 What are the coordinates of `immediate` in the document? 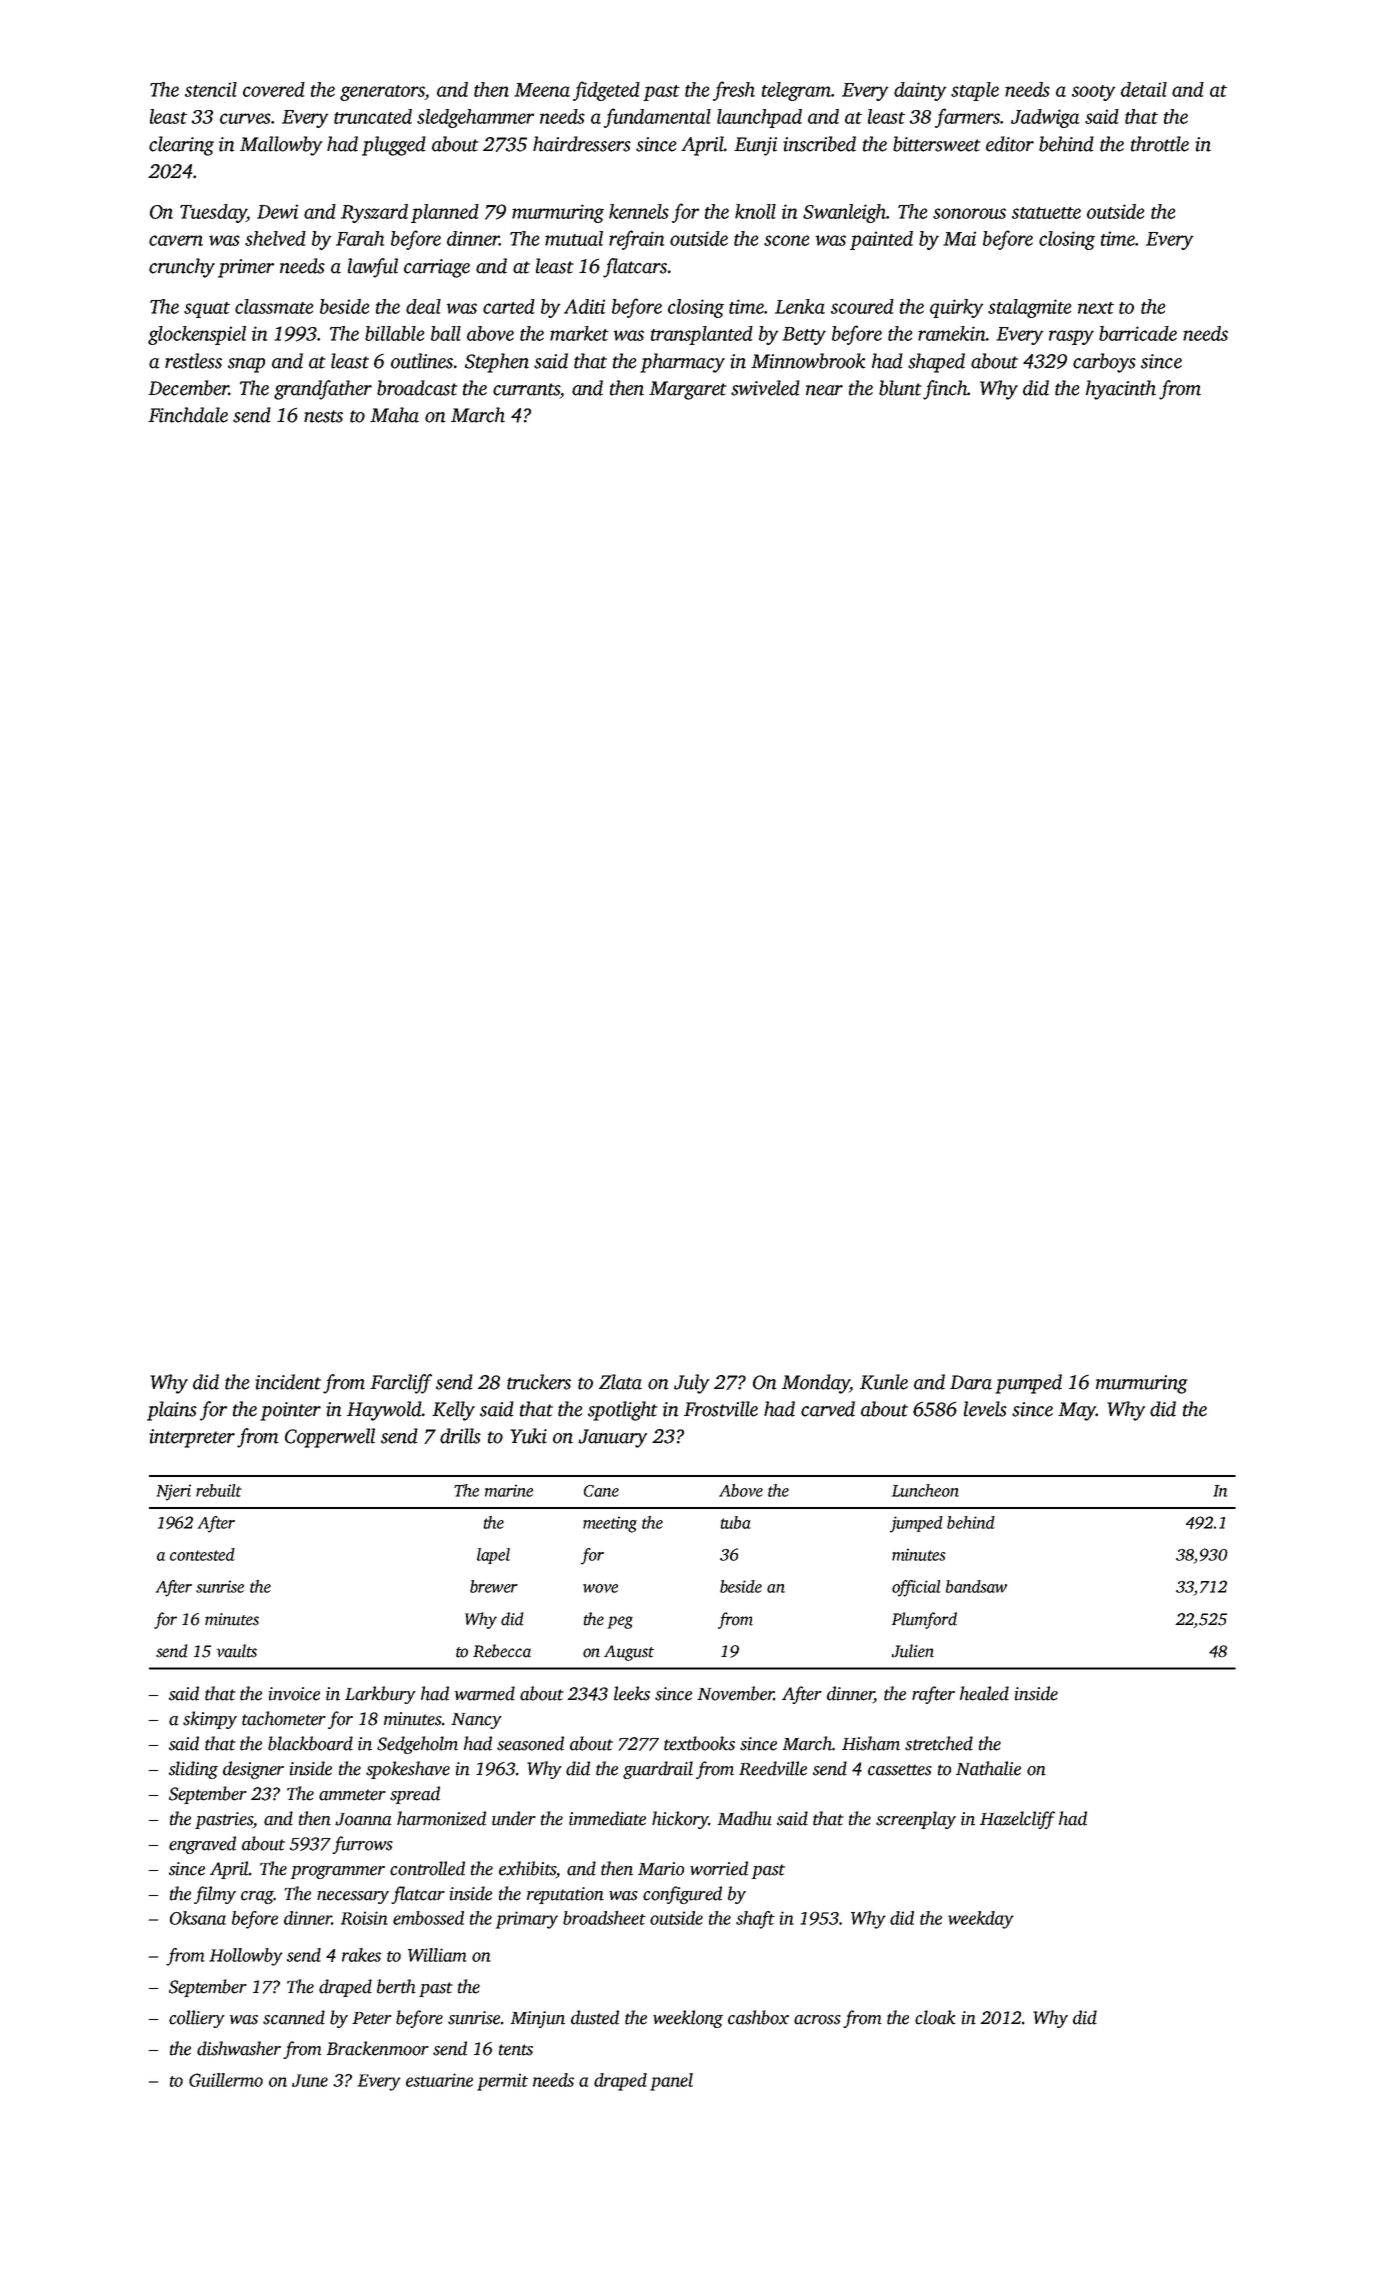 It's located at (607, 1818).
